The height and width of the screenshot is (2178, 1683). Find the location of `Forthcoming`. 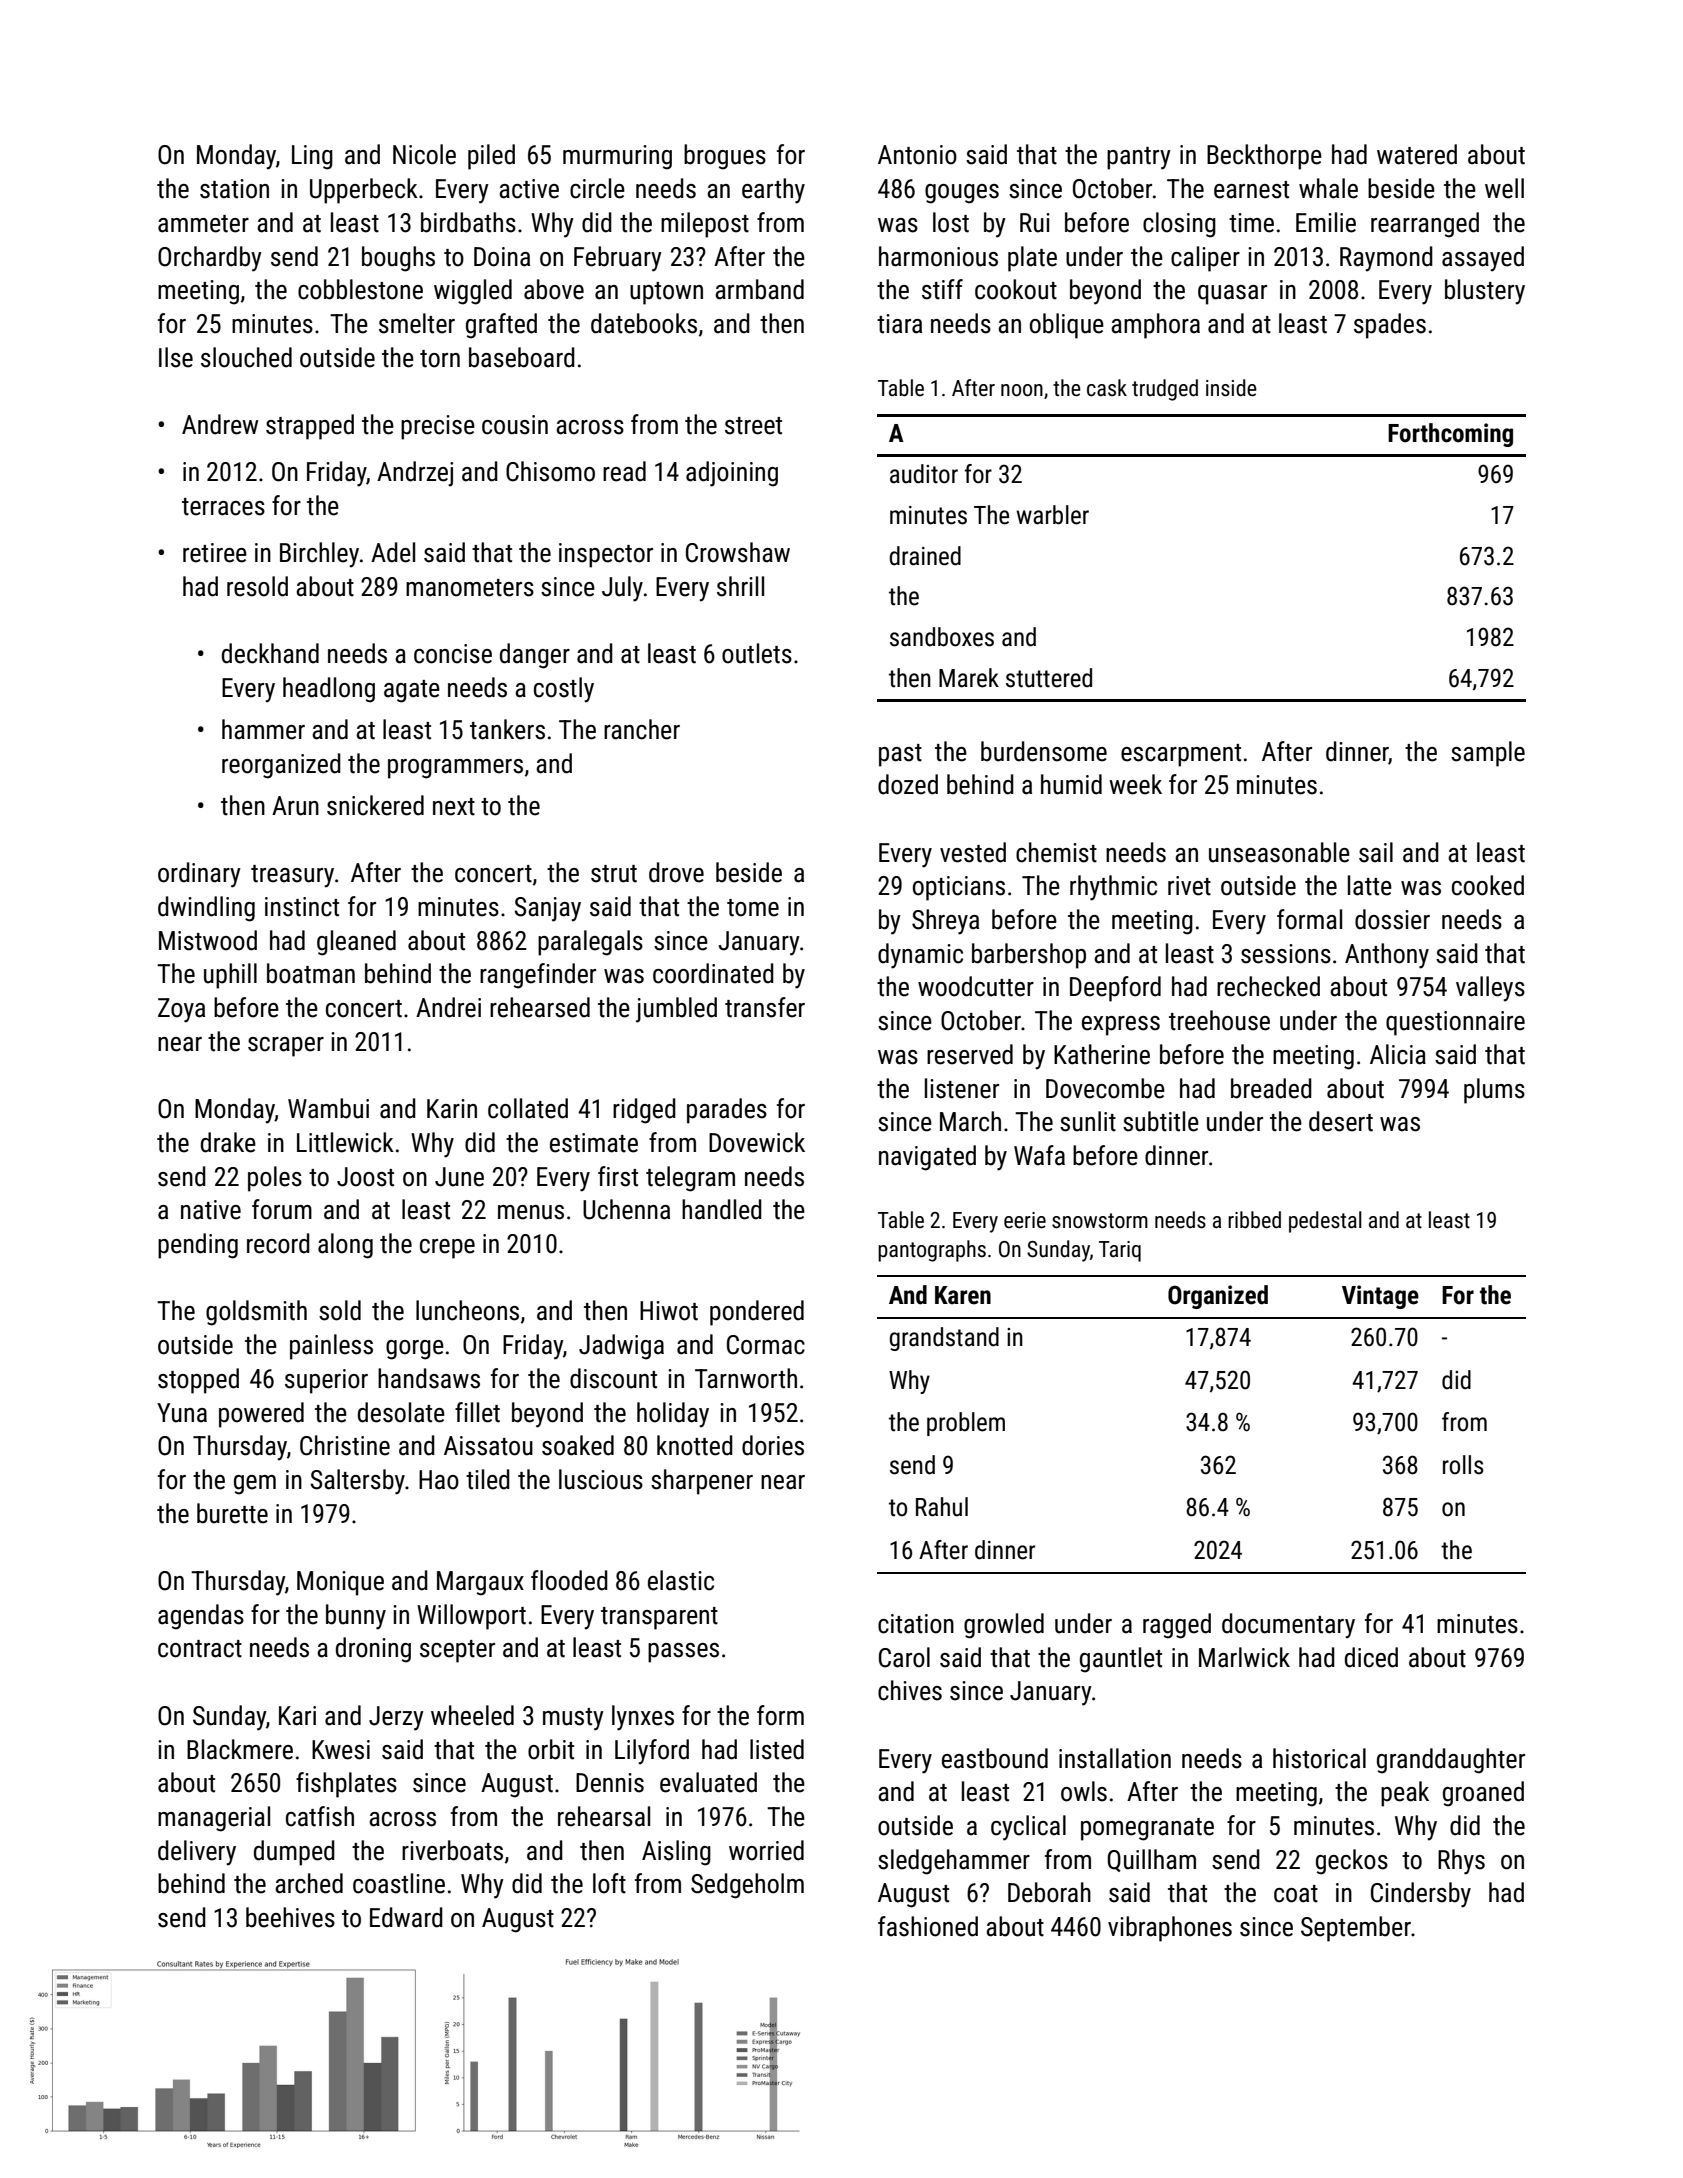

Forthcoming is located at coordinates (1450, 435).
